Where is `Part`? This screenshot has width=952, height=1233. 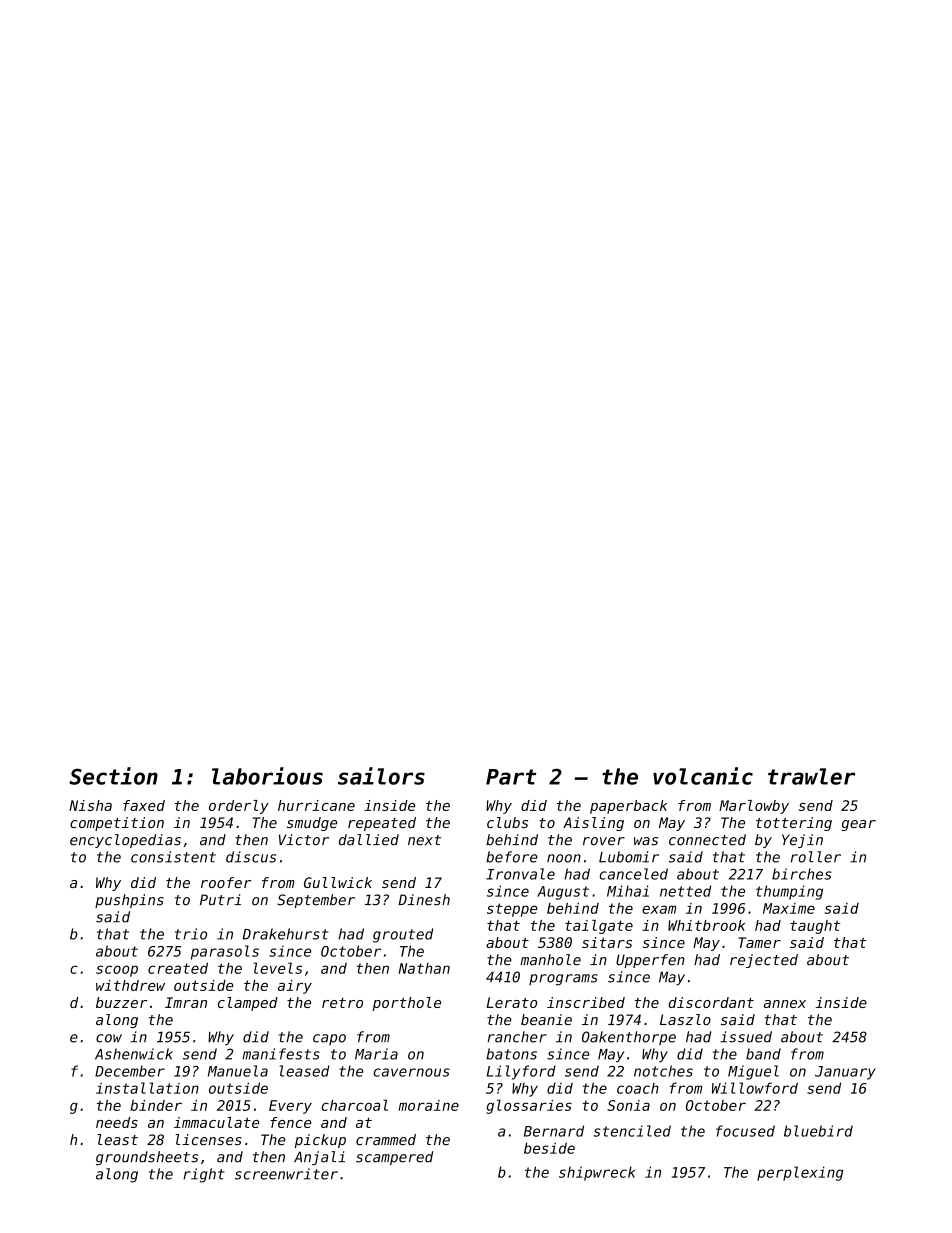 Part is located at coordinates (511, 777).
